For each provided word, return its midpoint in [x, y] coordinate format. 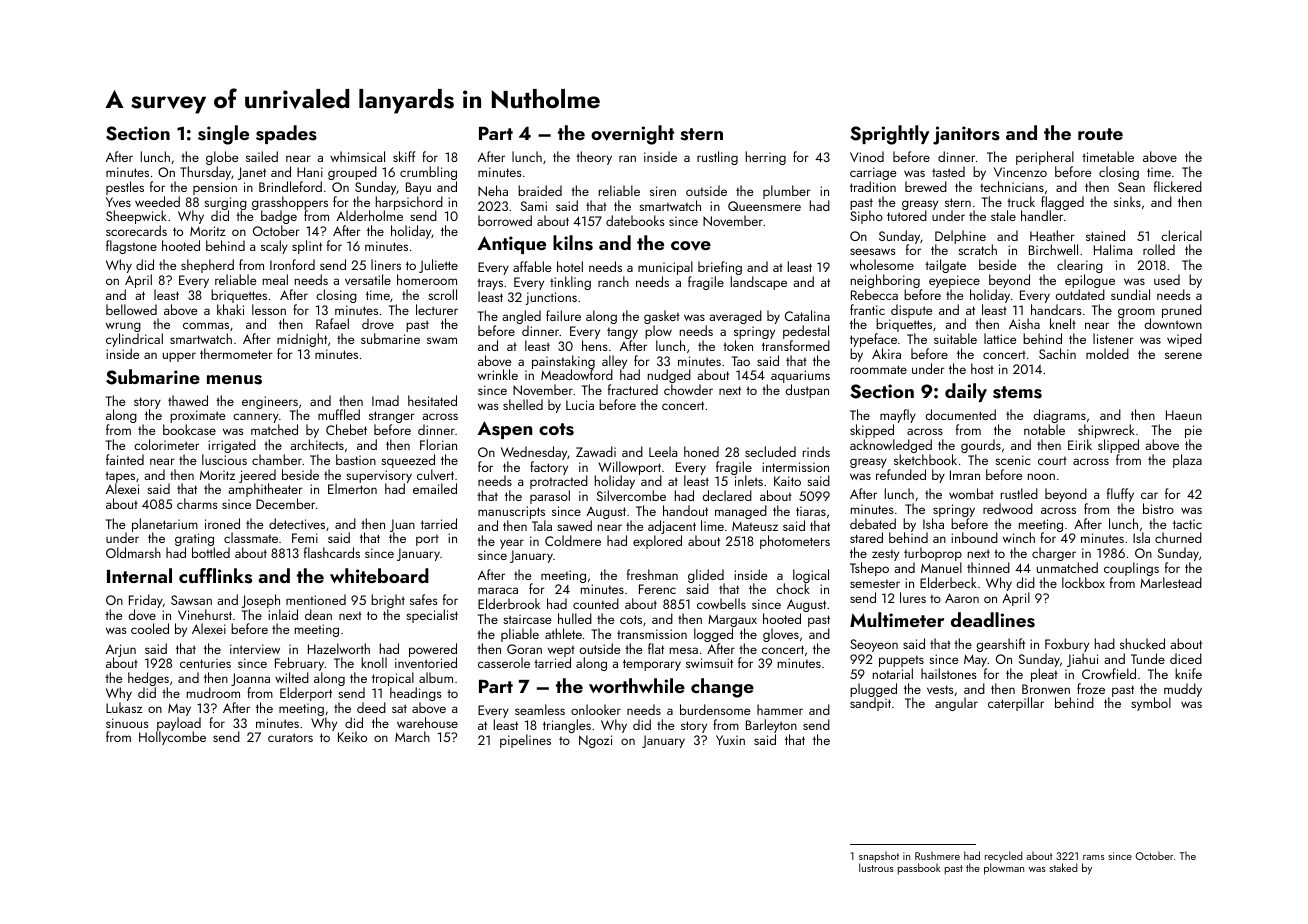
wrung [123, 328]
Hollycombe [172, 738]
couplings [1131, 569]
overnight [632, 135]
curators [290, 737]
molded [1107, 353]
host [982, 368]
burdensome [715, 709]
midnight [302, 340]
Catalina [807, 315]
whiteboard [379, 575]
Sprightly [889, 135]
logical [811, 576]
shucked [1142, 643]
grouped [352, 173]
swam [442, 340]
